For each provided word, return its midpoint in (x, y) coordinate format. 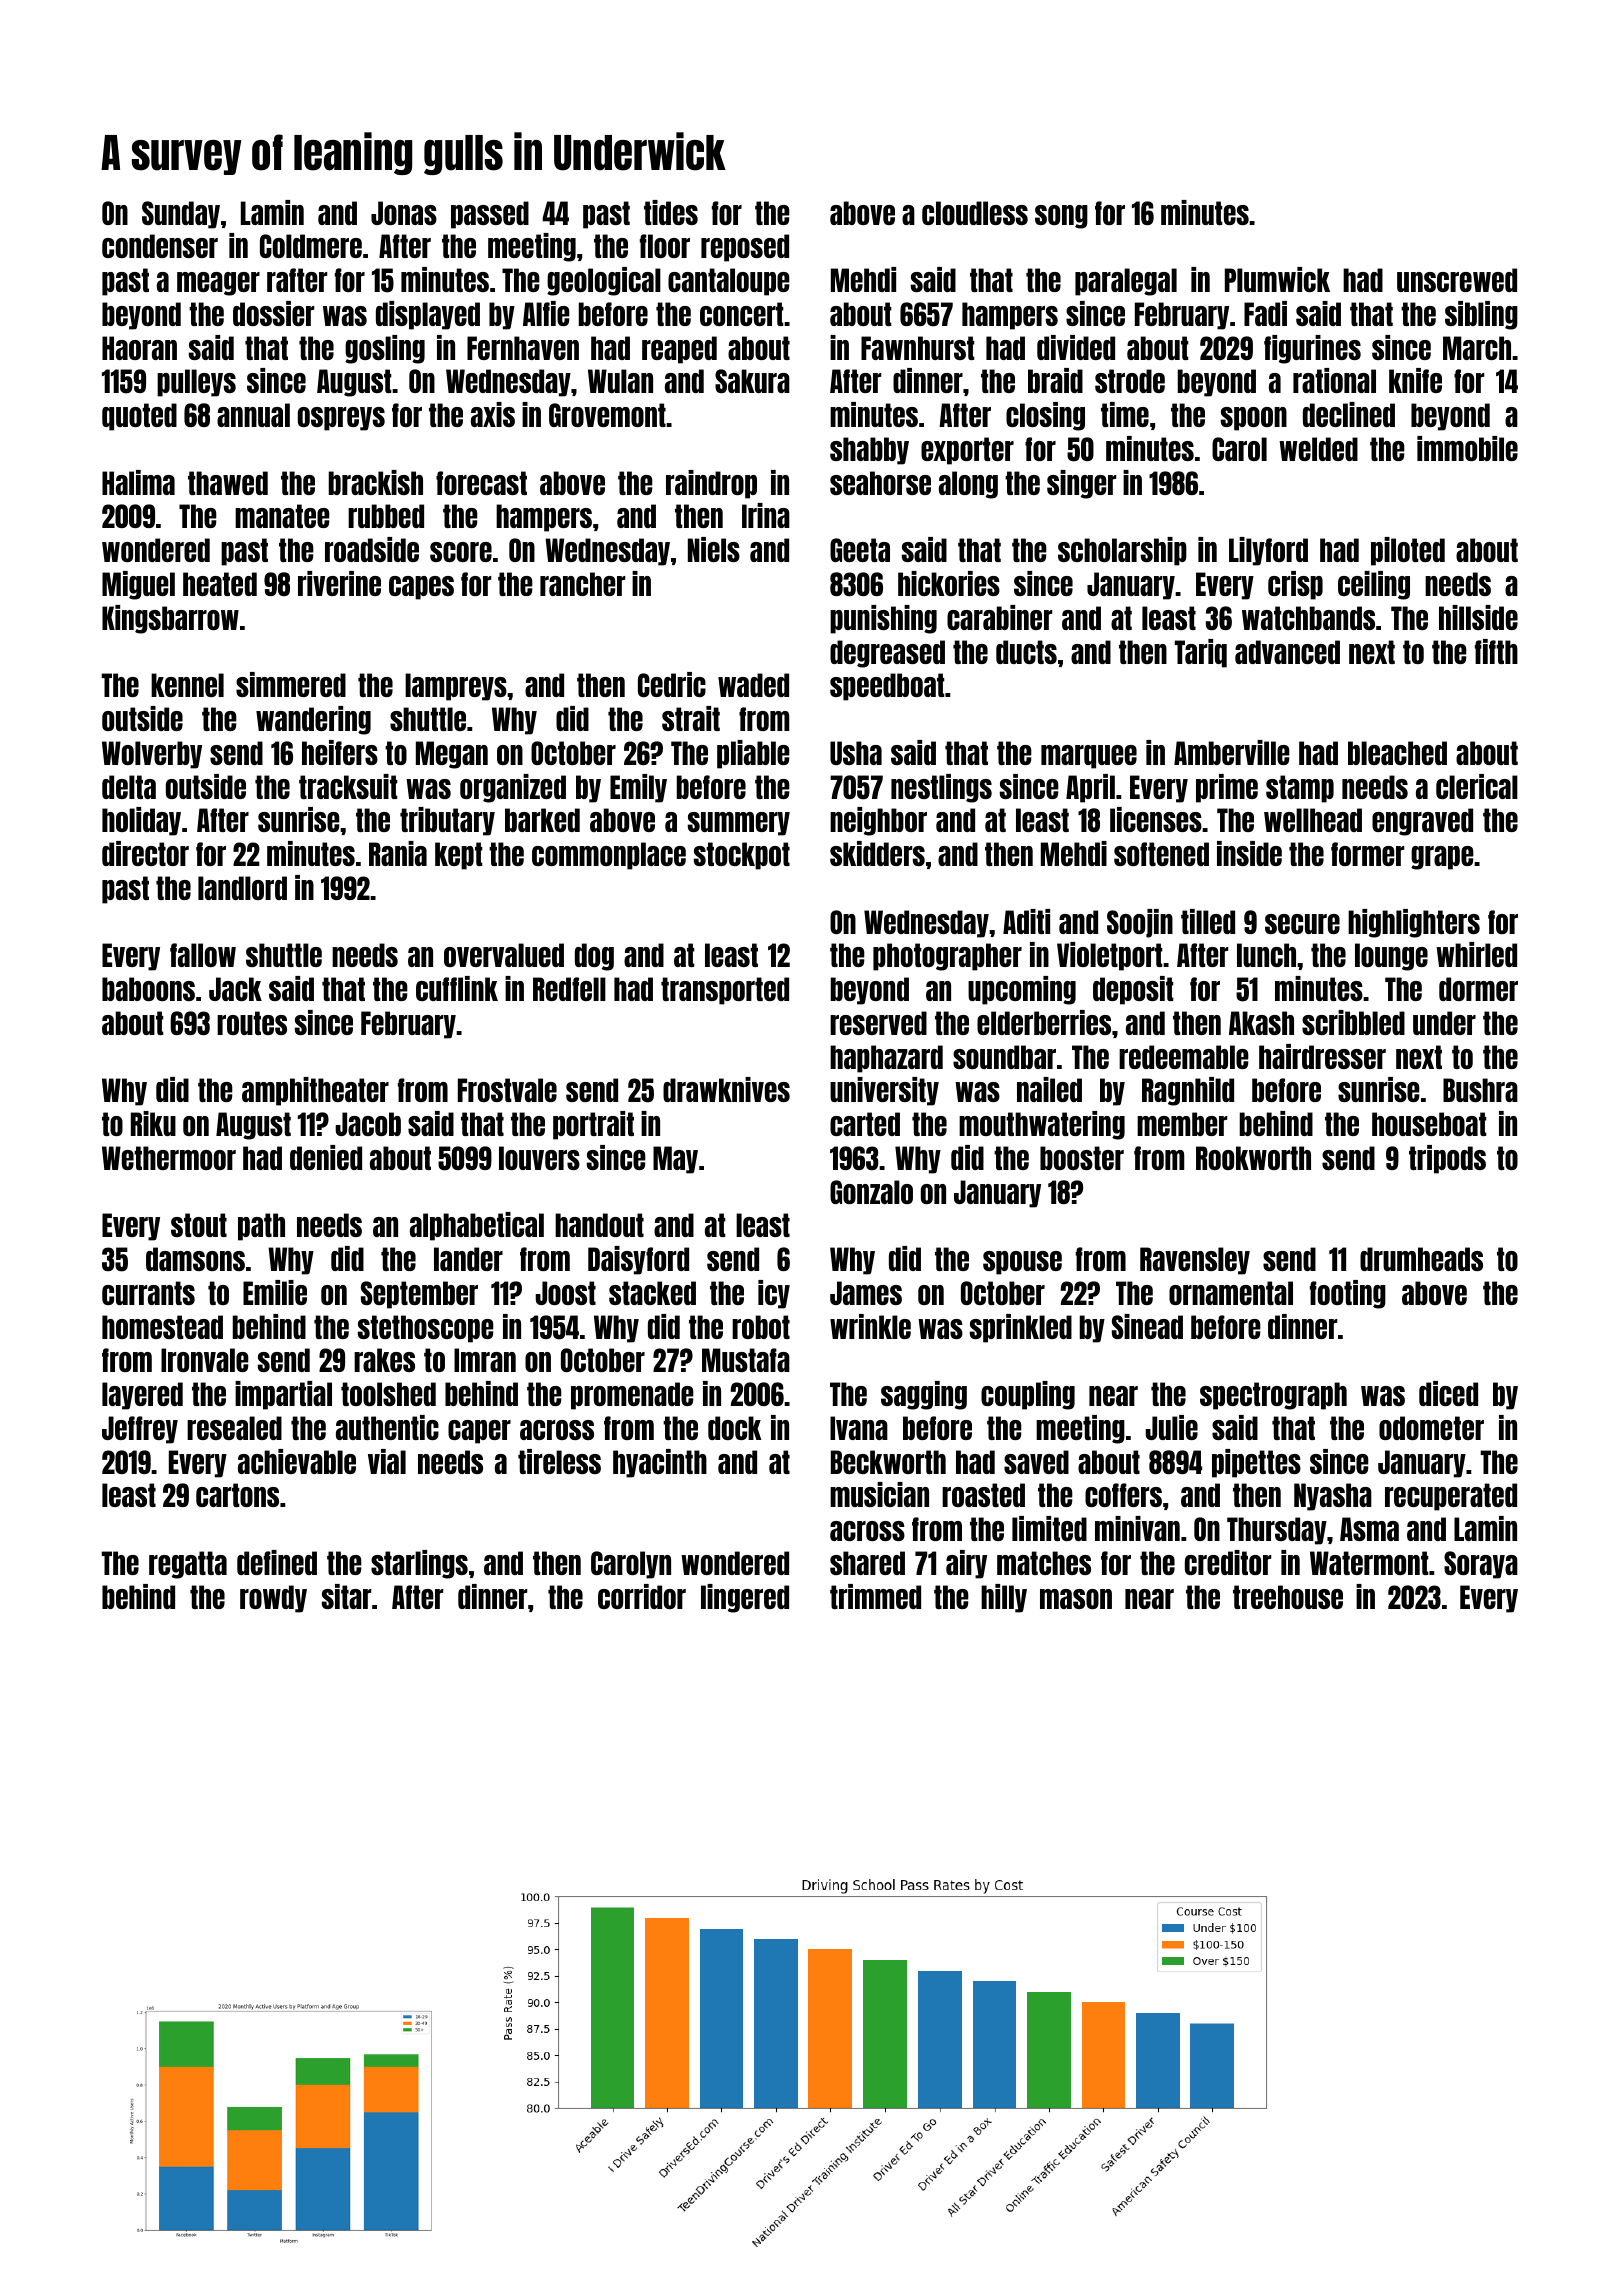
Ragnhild (1188, 1091)
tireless (559, 1461)
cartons (237, 1495)
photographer (947, 957)
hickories (949, 583)
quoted (139, 417)
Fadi (1265, 313)
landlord (242, 888)
